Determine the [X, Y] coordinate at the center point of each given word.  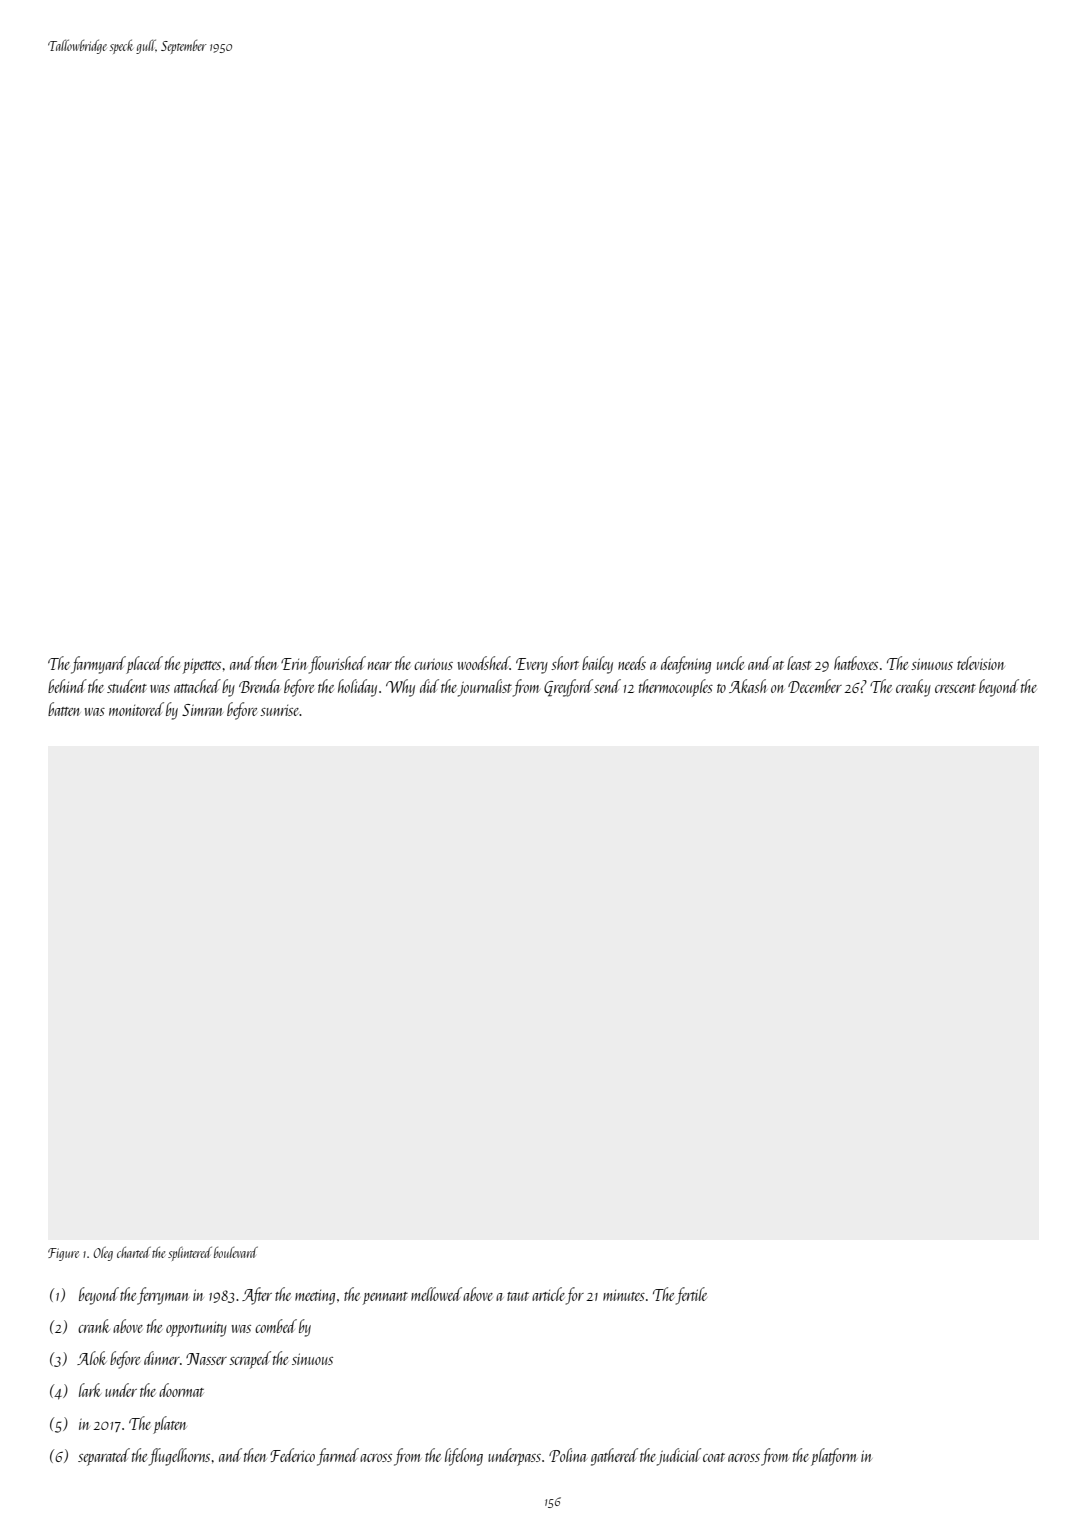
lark [90, 1390]
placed [144, 665]
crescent [955, 688]
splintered [190, 1253]
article [548, 1294]
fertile [691, 1296]
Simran [202, 710]
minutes [624, 1295]
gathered [614, 1457]
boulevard [236, 1252]
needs [632, 663]
